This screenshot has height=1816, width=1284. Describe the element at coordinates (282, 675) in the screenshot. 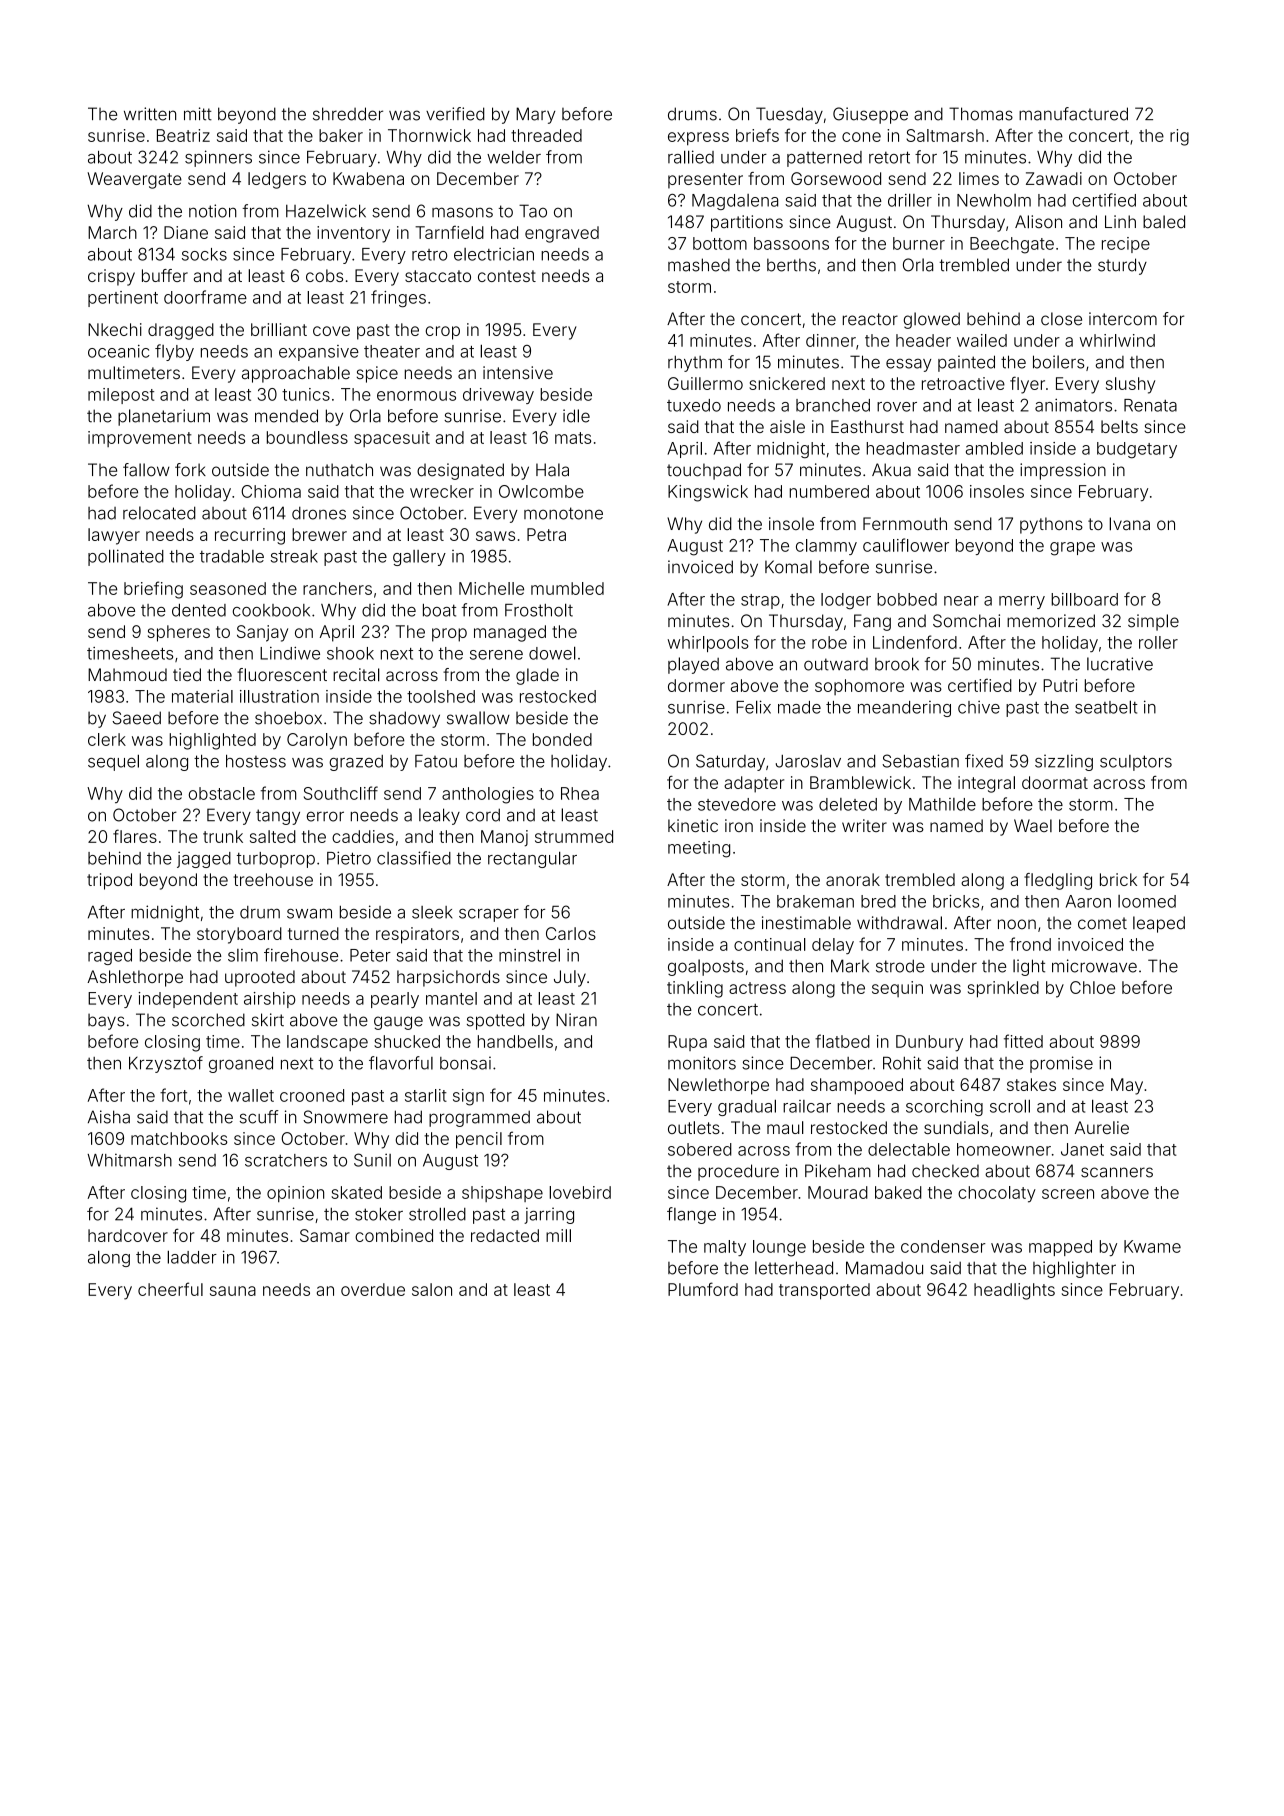

I see `fluorescent` at that location.
